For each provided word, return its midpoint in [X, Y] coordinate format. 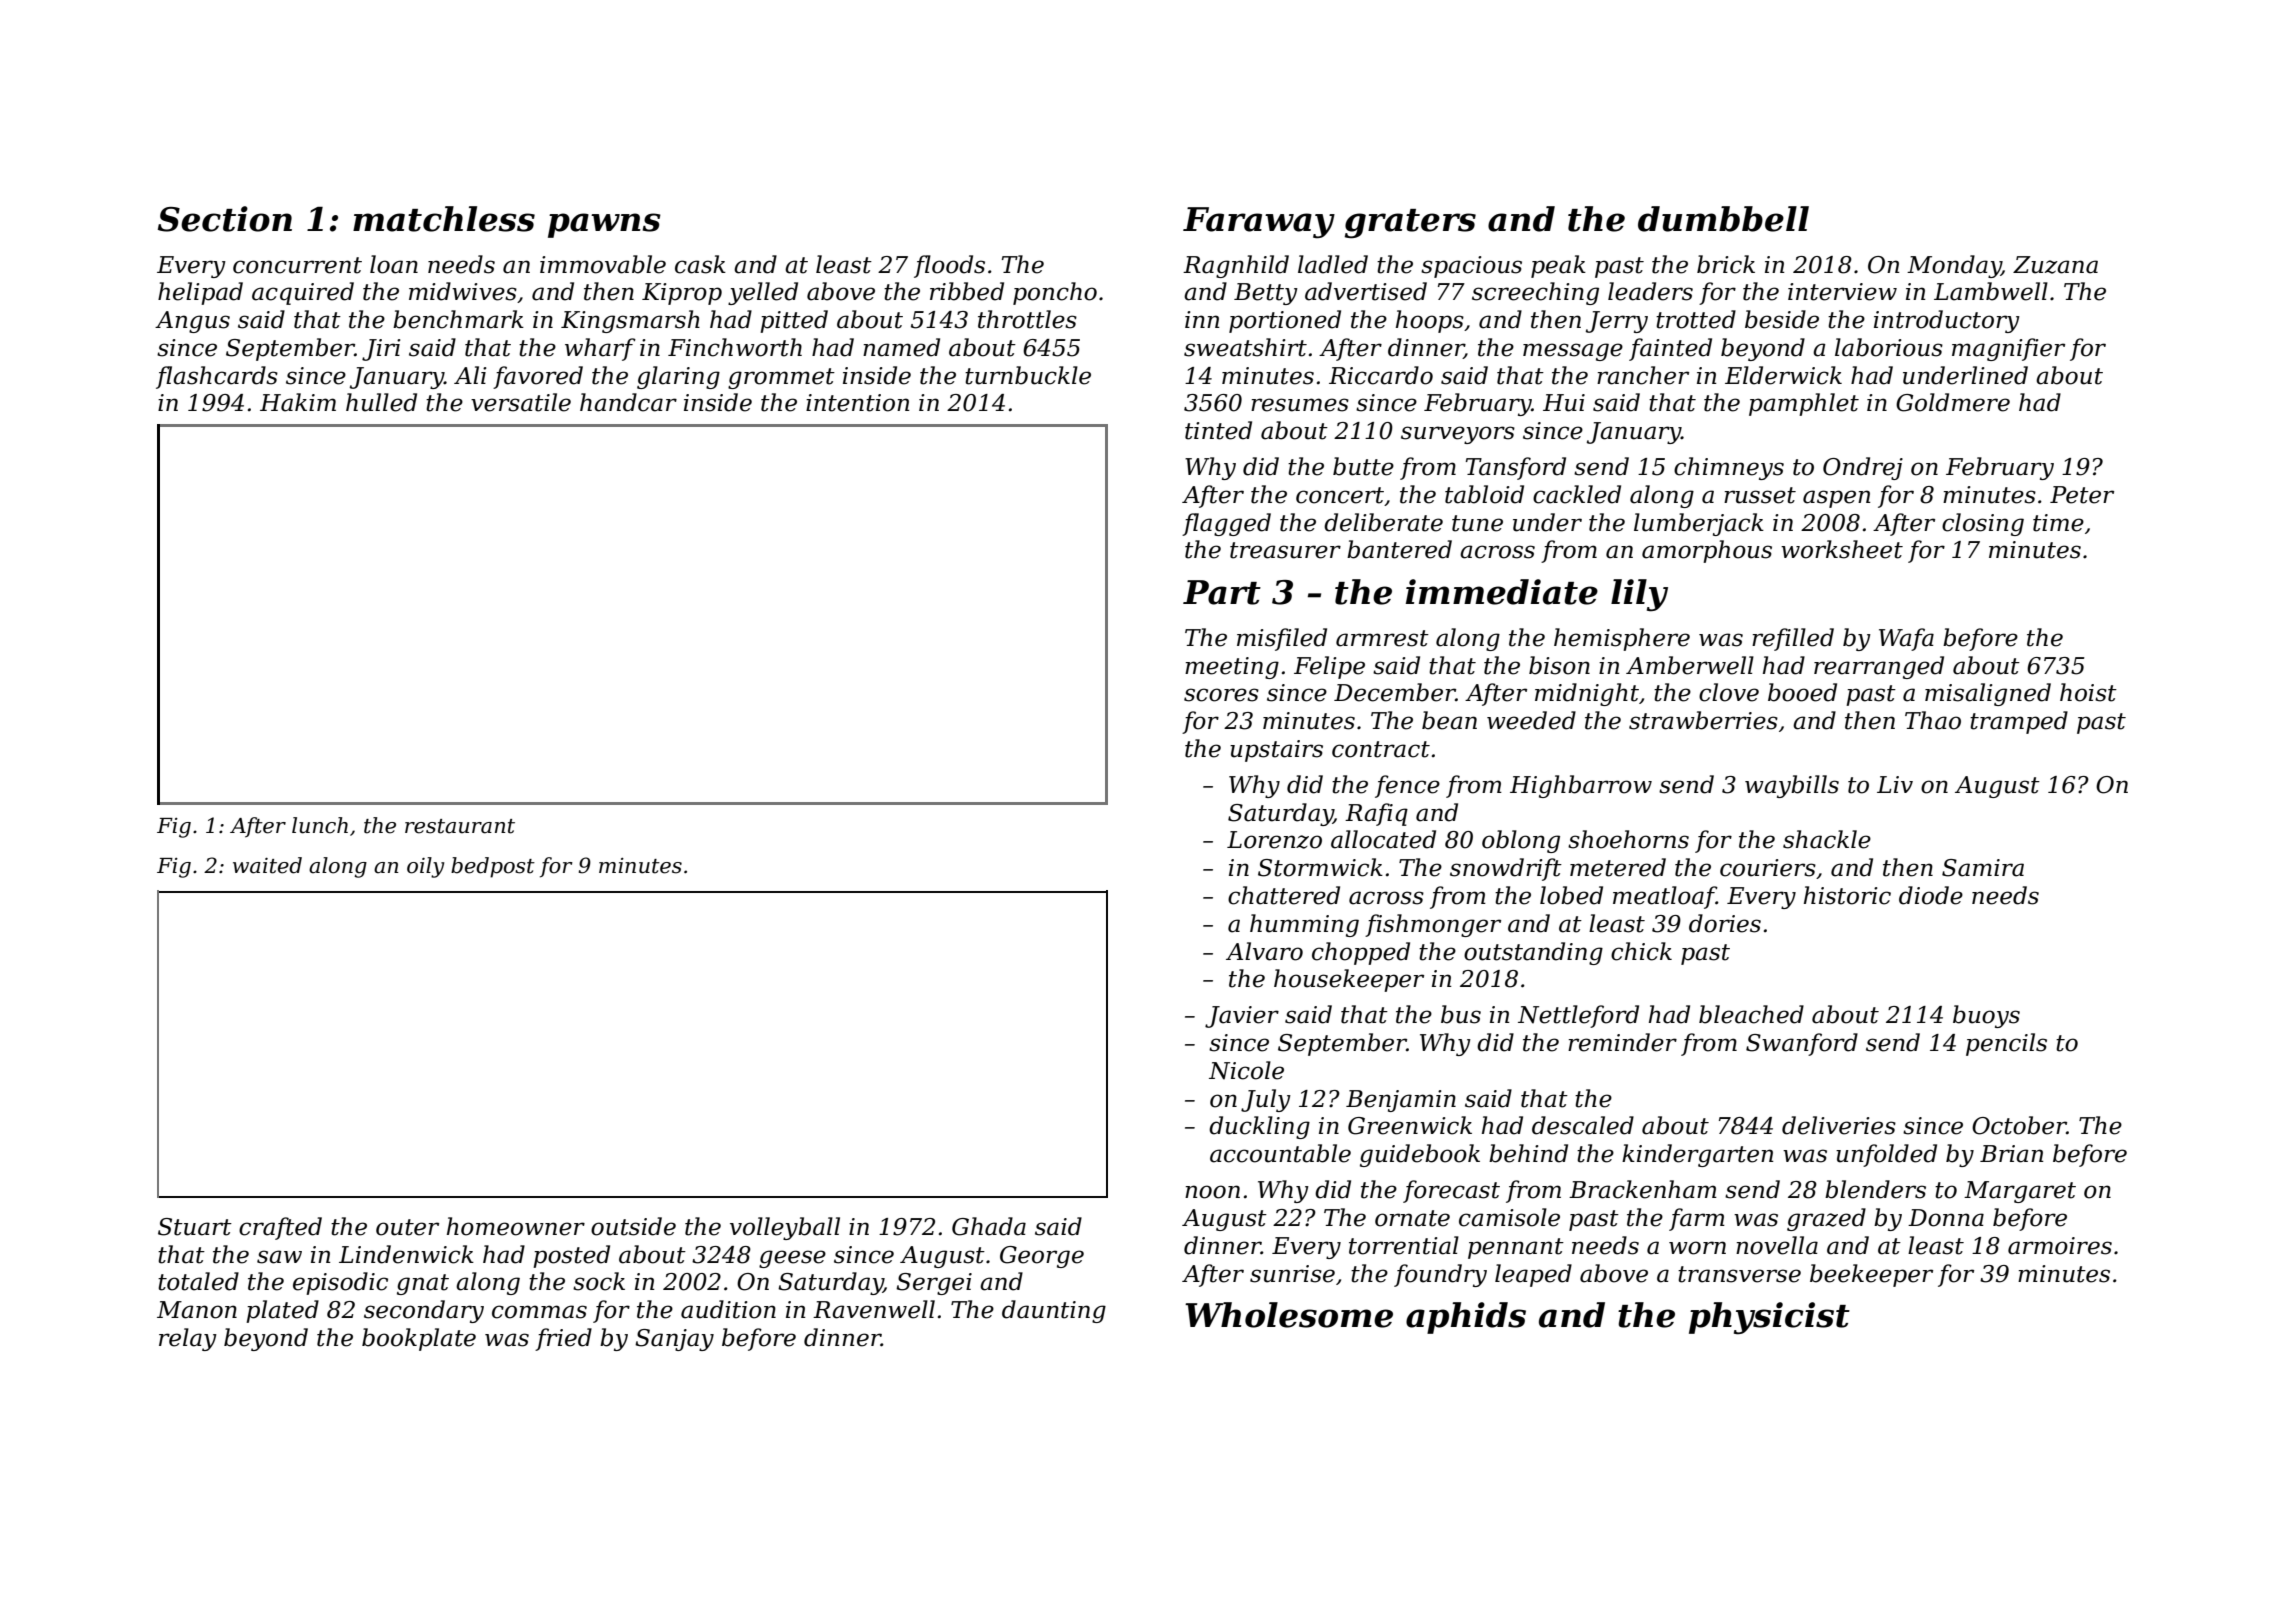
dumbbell [1723, 219]
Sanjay [674, 1340]
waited [267, 865]
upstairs [1276, 751]
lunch [320, 825]
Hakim [298, 402]
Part [1222, 592]
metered [1618, 867]
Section [225, 219]
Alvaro [1264, 951]
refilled [1793, 639]
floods [949, 266]
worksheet [1842, 549]
